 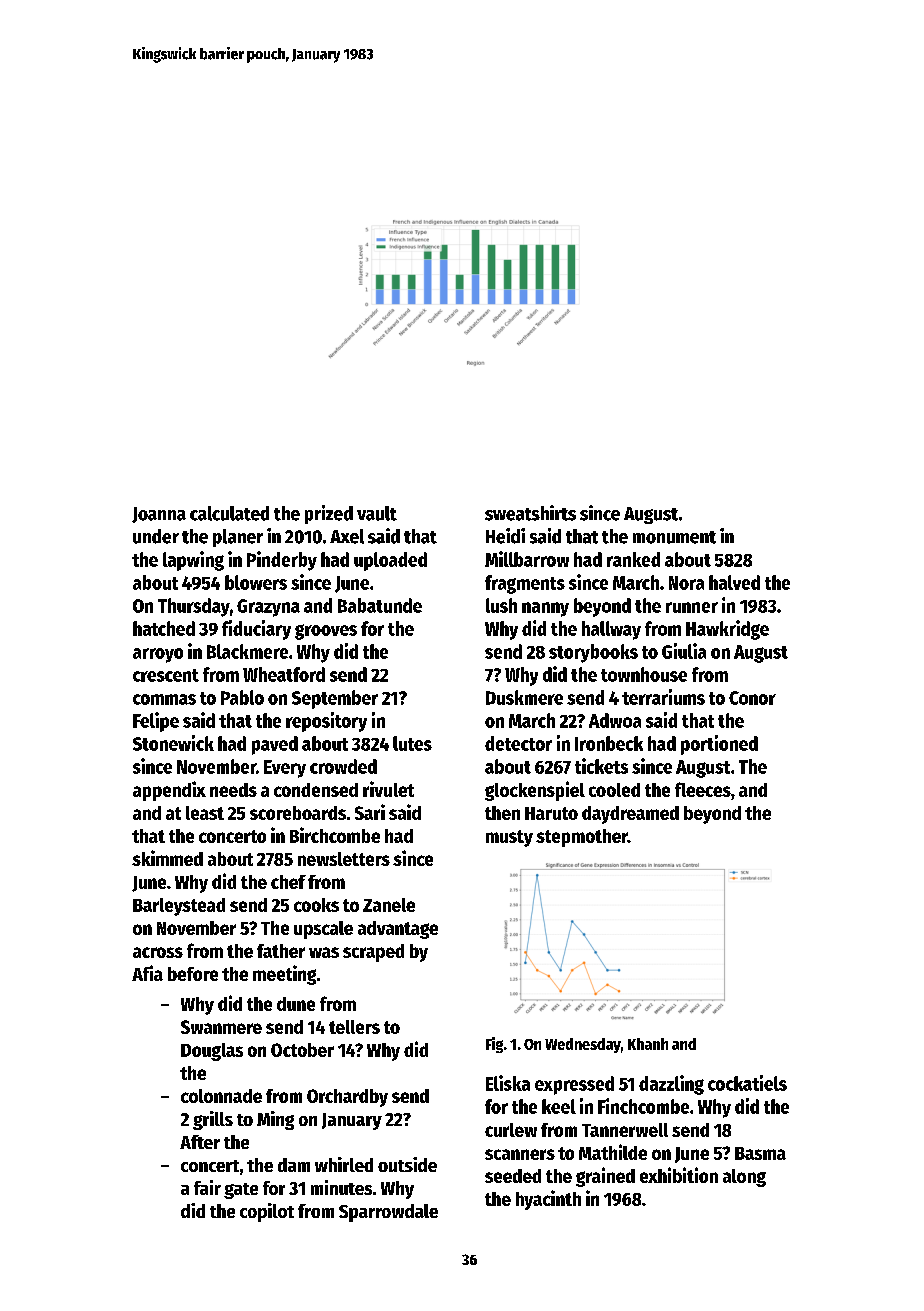 What do you see at coordinates (388, 1213) in the screenshot?
I see `Sparrowdale` at bounding box center [388, 1213].
